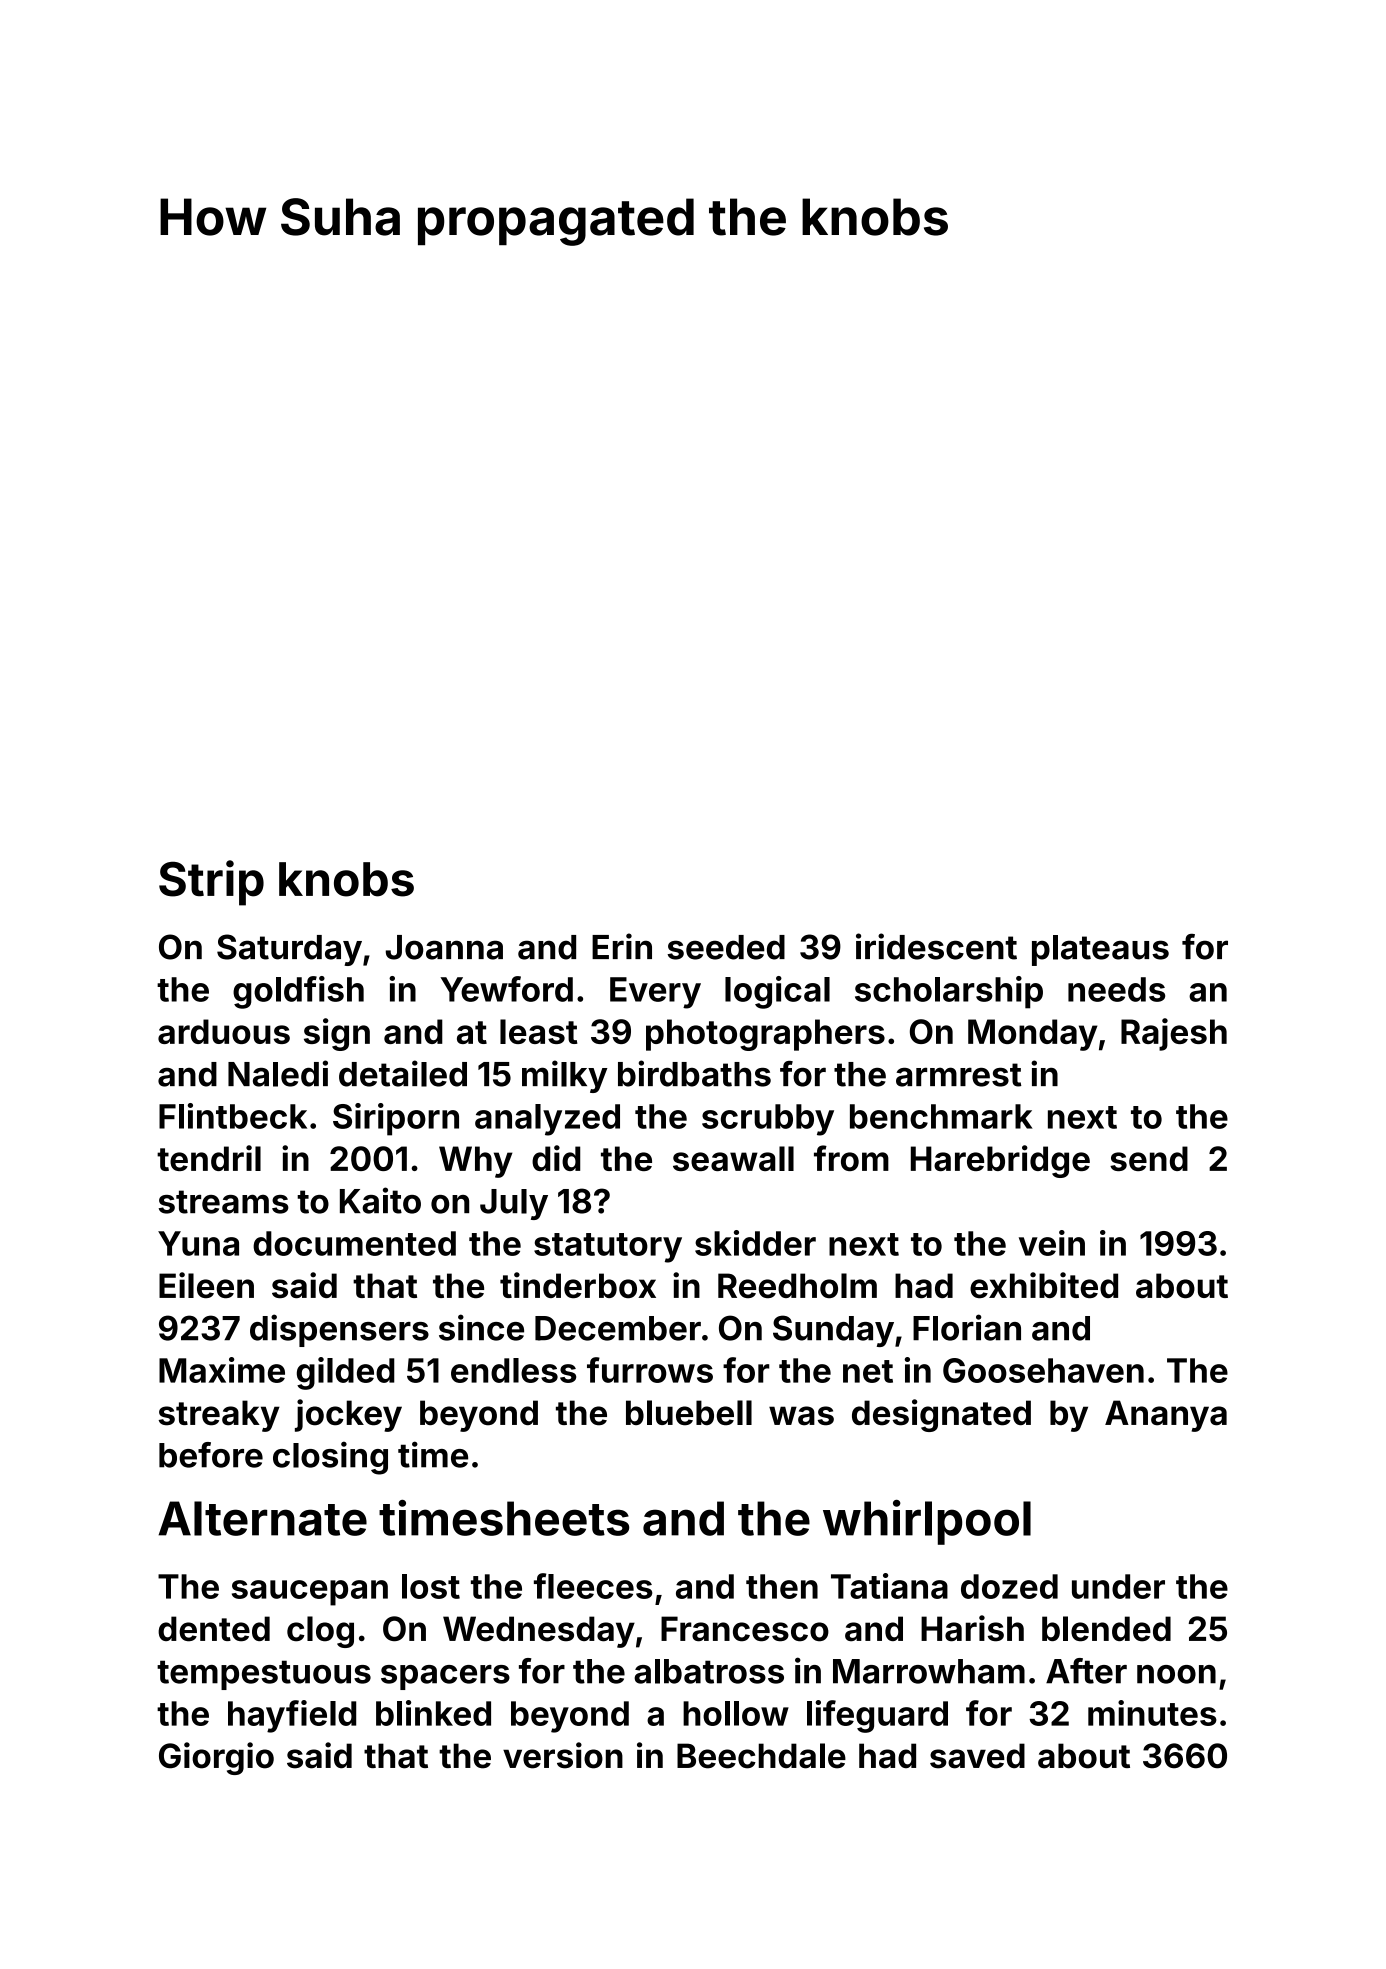  Describe the element at coordinates (1149, 1158) in the page. I see `send` at that location.
